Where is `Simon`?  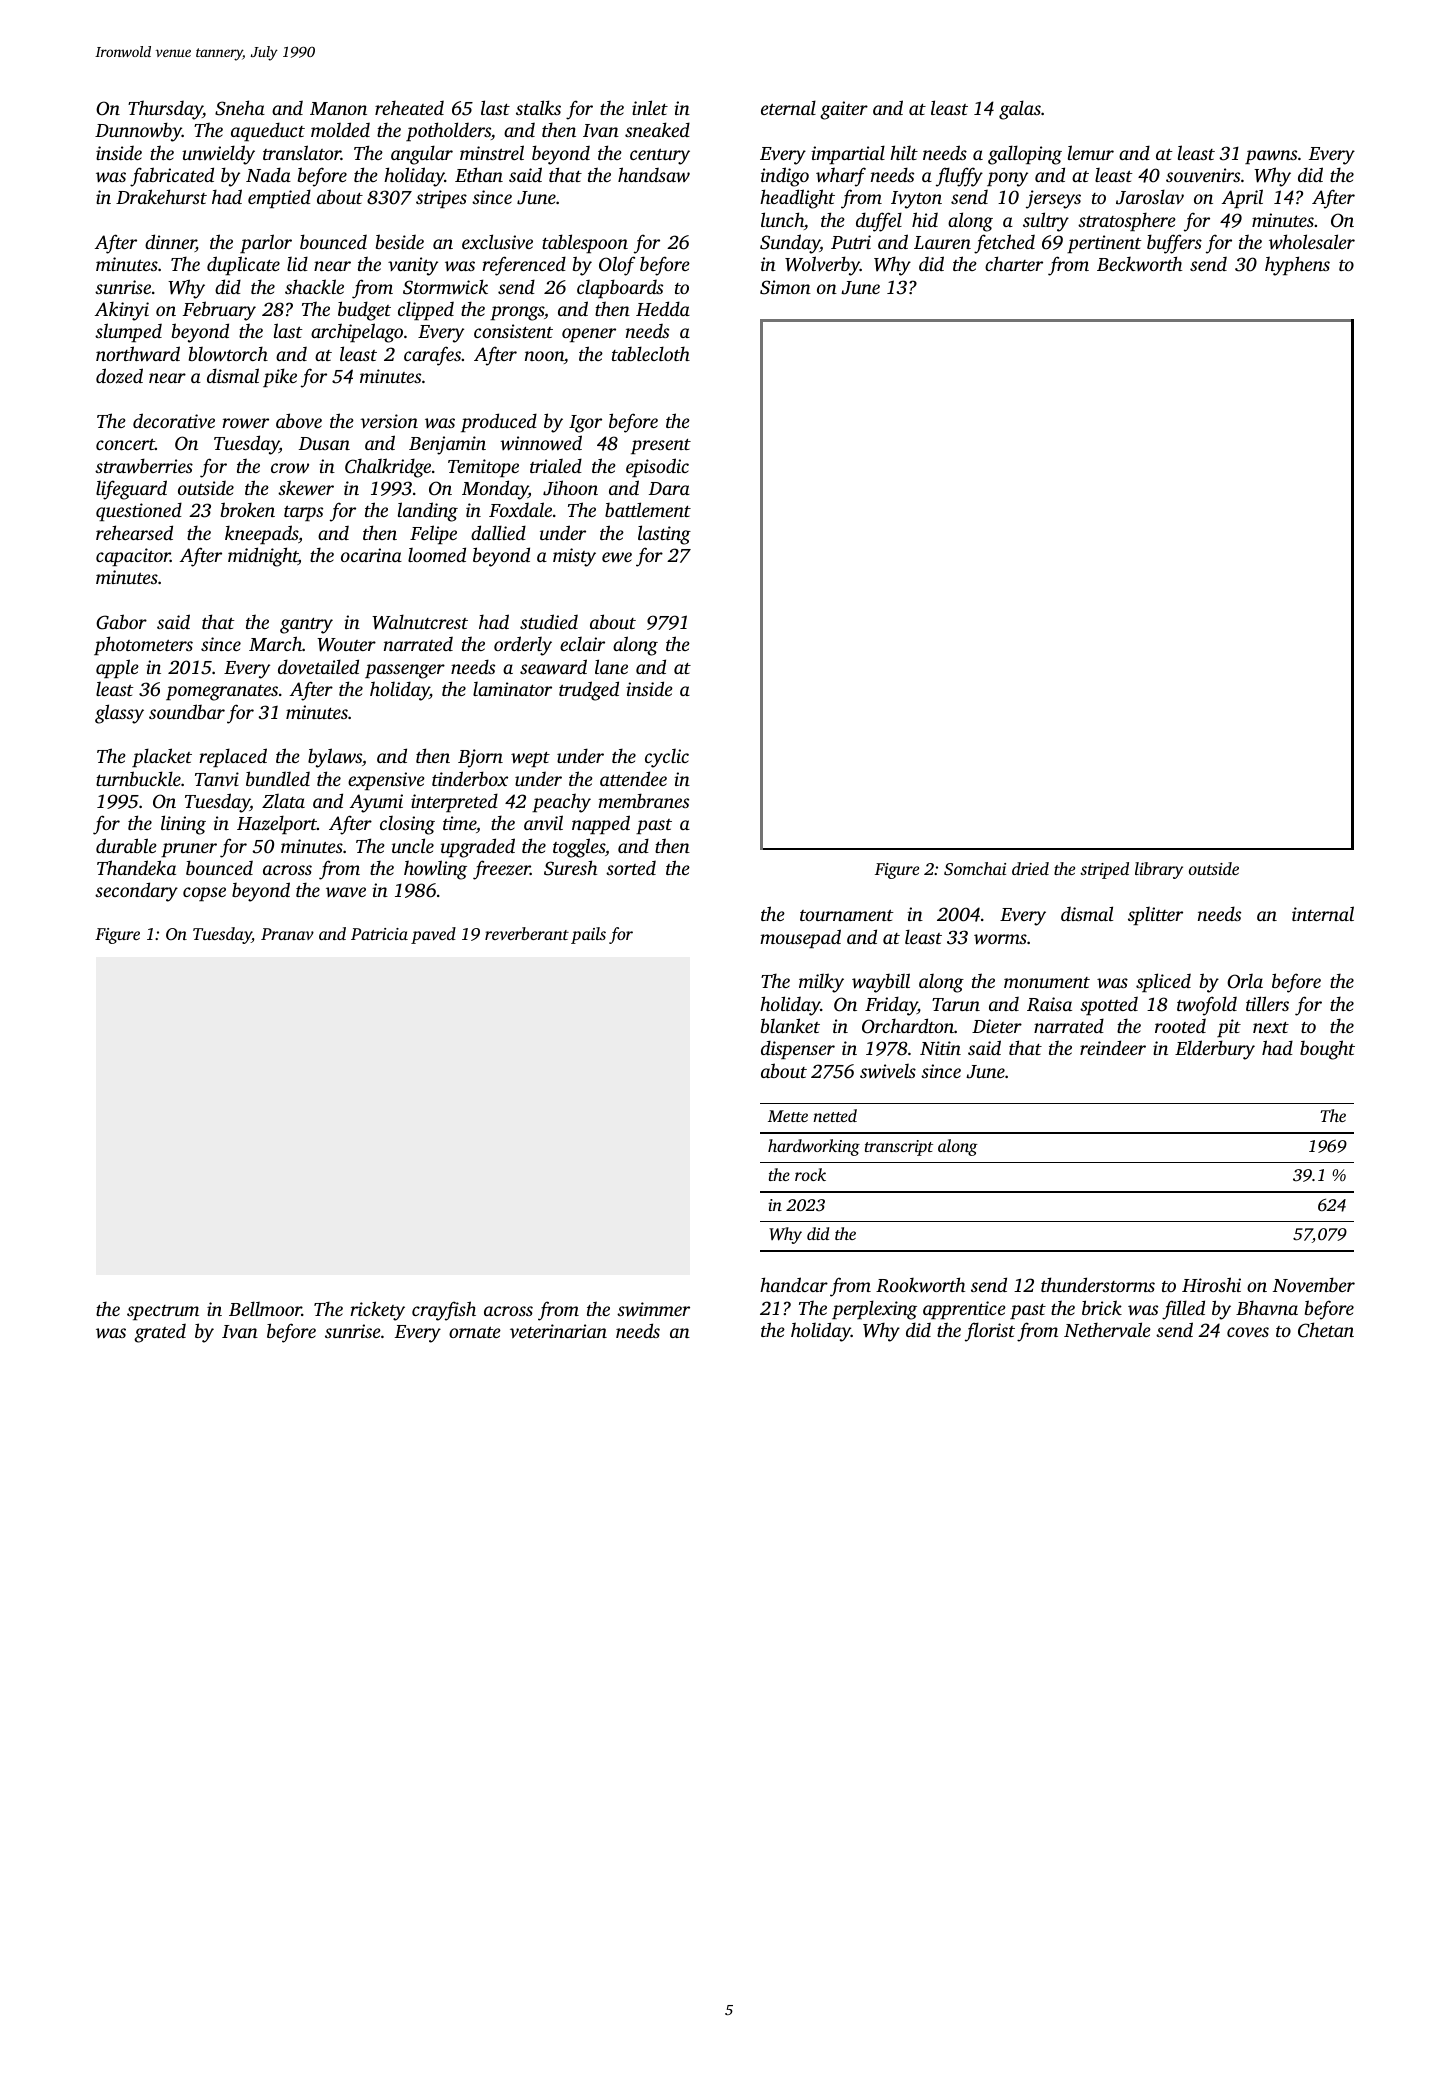
Simon is located at coordinates (785, 287).
